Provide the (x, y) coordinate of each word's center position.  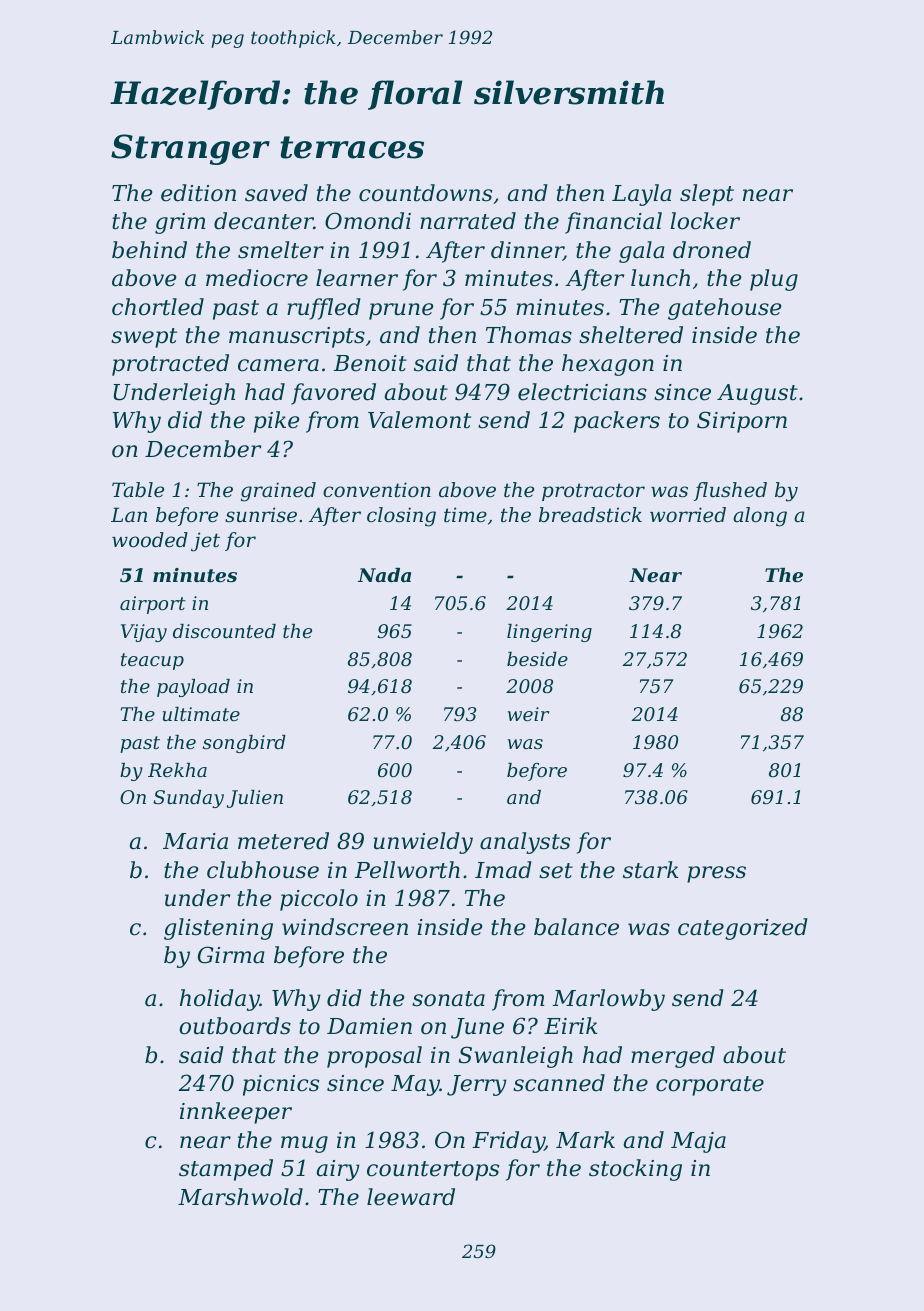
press (716, 874)
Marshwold (240, 1197)
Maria (195, 841)
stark (650, 870)
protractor (593, 492)
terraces (352, 147)
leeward (411, 1197)
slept (707, 195)
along (760, 517)
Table (138, 490)
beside (537, 659)
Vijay (144, 633)
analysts (525, 843)
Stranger (190, 149)
